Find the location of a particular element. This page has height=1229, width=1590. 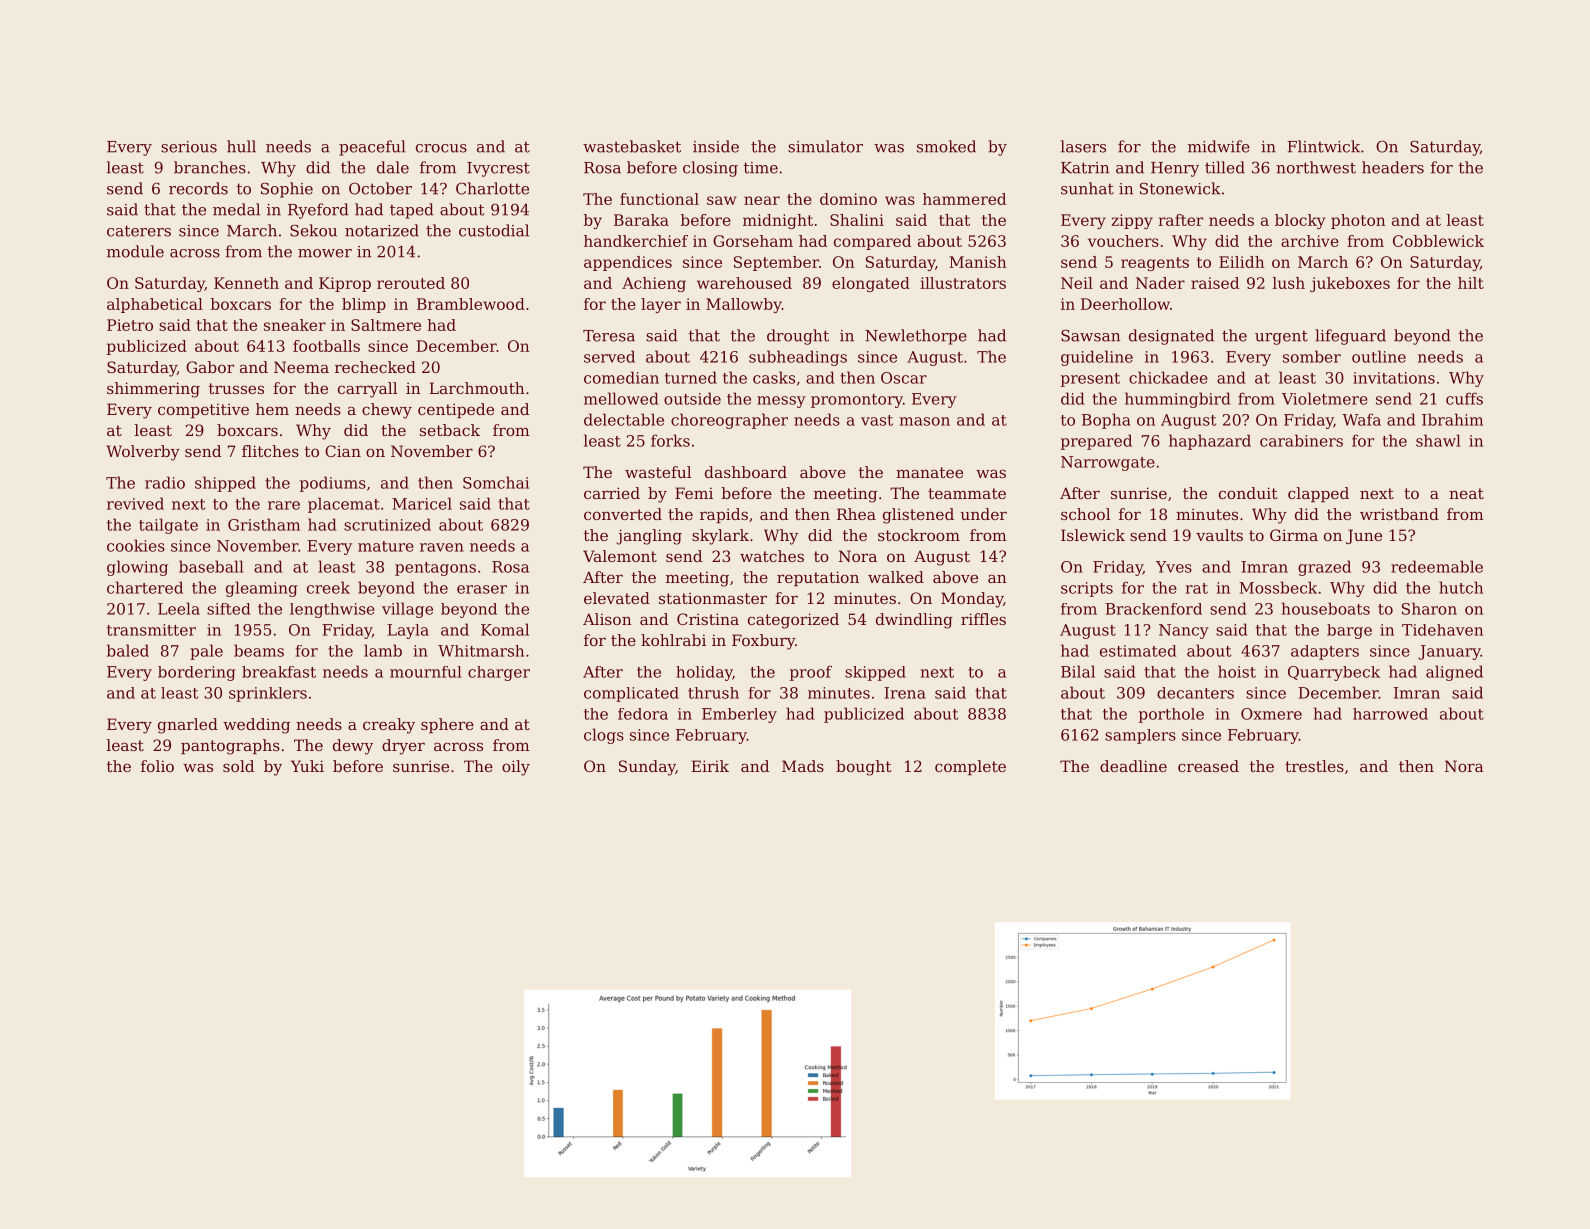

rare is located at coordinates (284, 505).
